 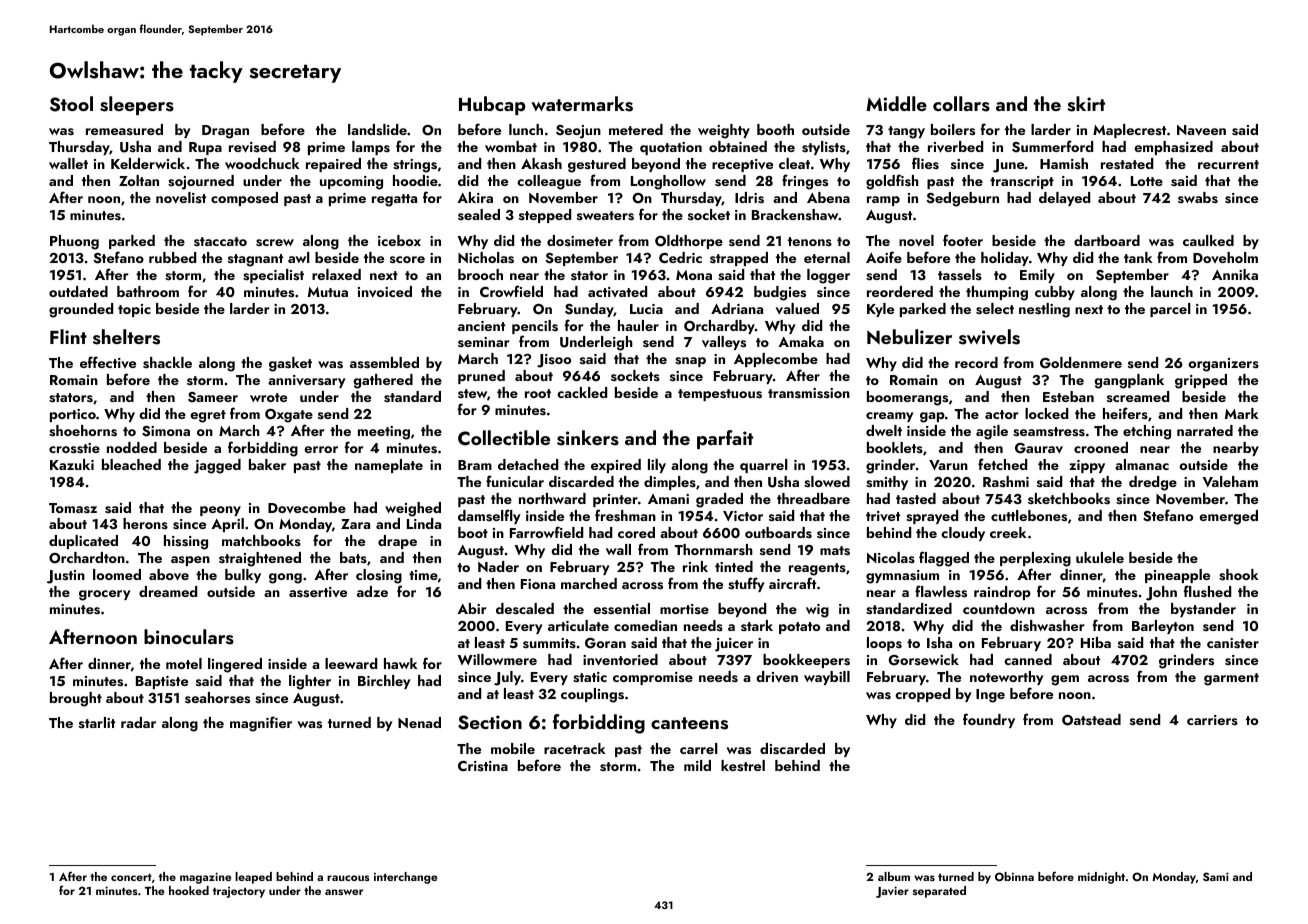 What do you see at coordinates (273, 276) in the screenshot?
I see `specialist` at bounding box center [273, 276].
